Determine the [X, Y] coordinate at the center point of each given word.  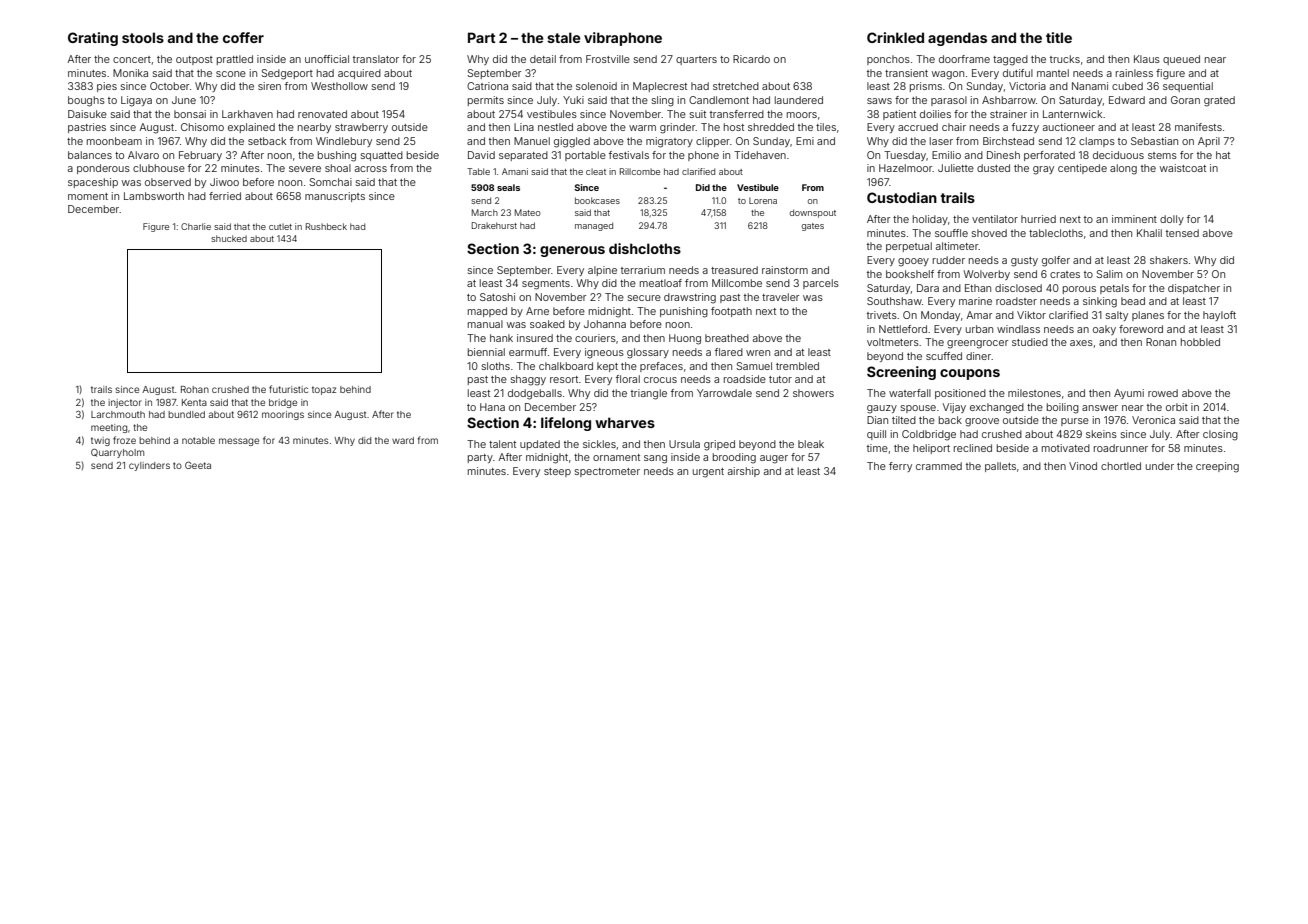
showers [813, 393]
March [485, 212]
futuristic [288, 389]
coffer [243, 37]
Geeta [198, 465]
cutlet [280, 226]
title [1059, 37]
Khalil [1149, 233]
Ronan [1161, 342]
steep [557, 472]
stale [564, 37]
